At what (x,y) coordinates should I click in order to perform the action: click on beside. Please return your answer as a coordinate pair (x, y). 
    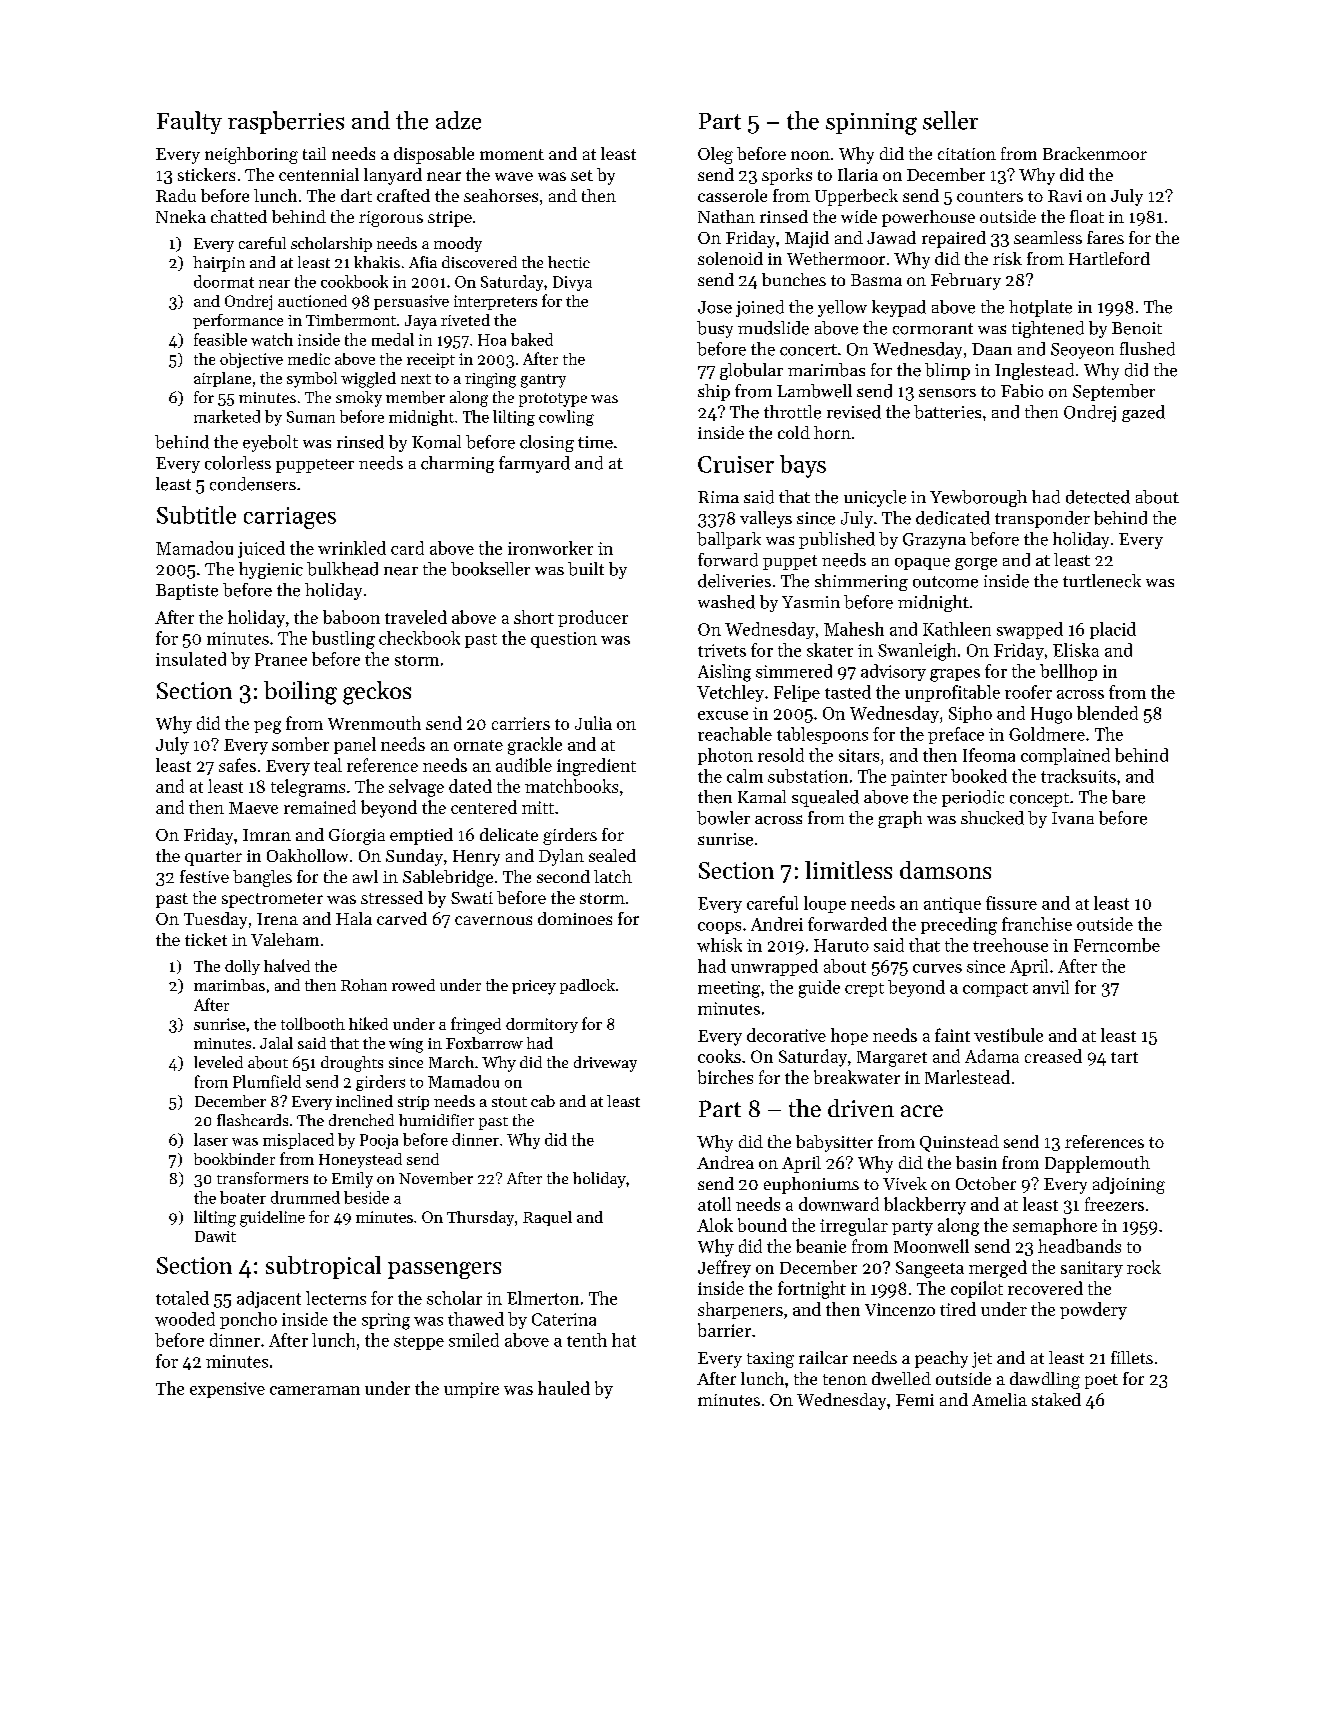
    Looking at the image, I should click on (366, 1197).
